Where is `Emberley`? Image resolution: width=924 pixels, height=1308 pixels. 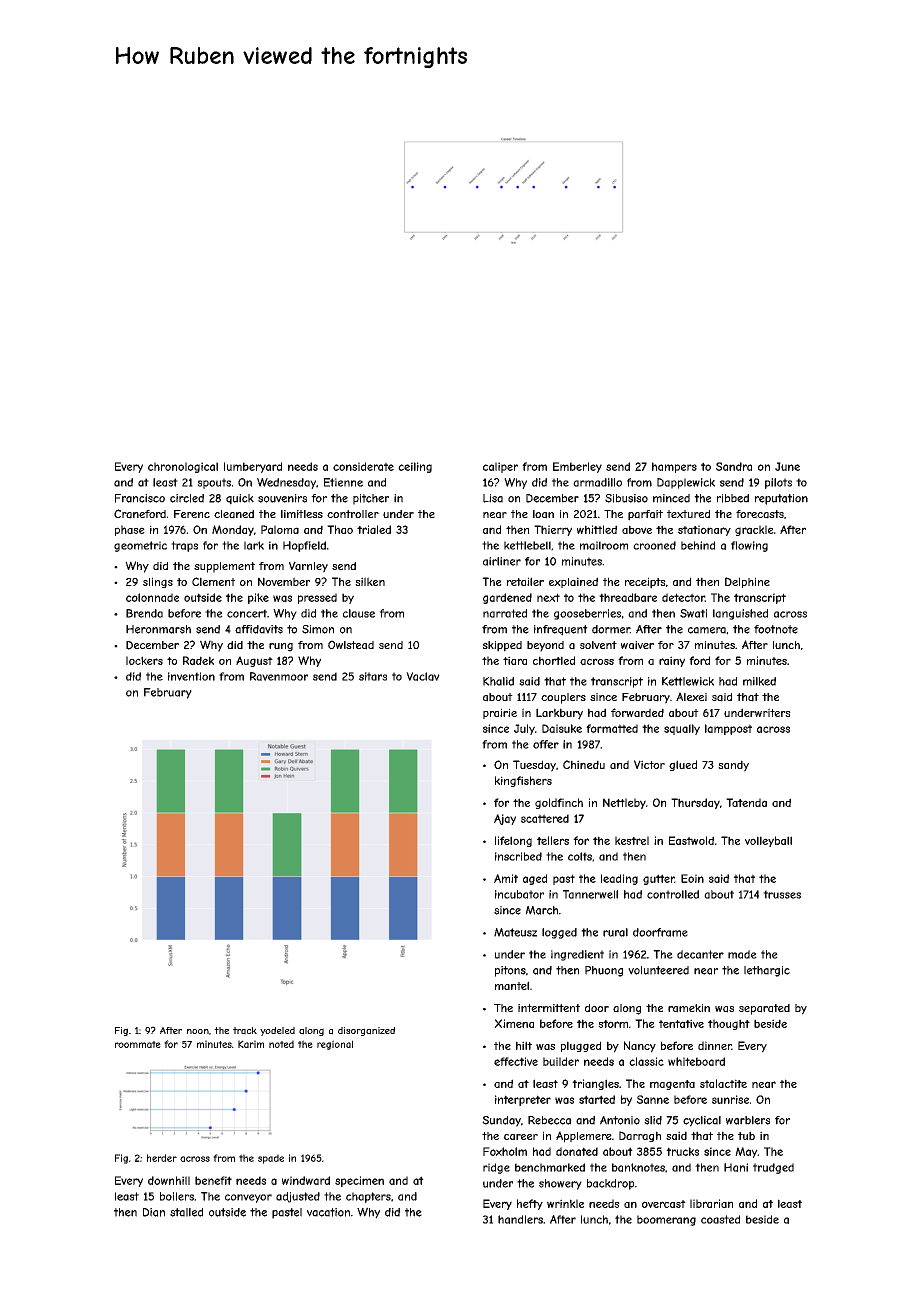
Emberley is located at coordinates (577, 467).
